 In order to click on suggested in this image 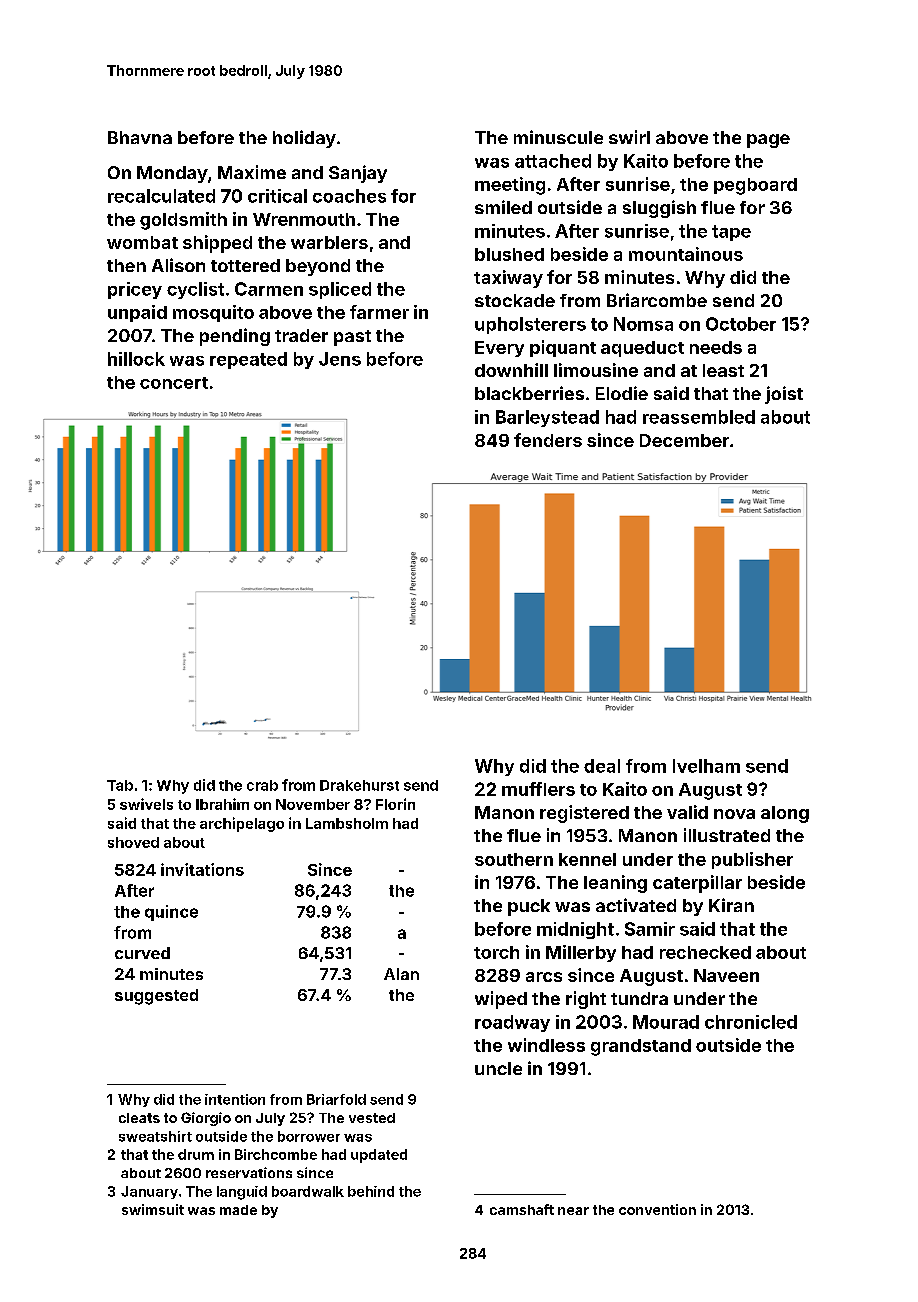, I will do `click(156, 997)`.
